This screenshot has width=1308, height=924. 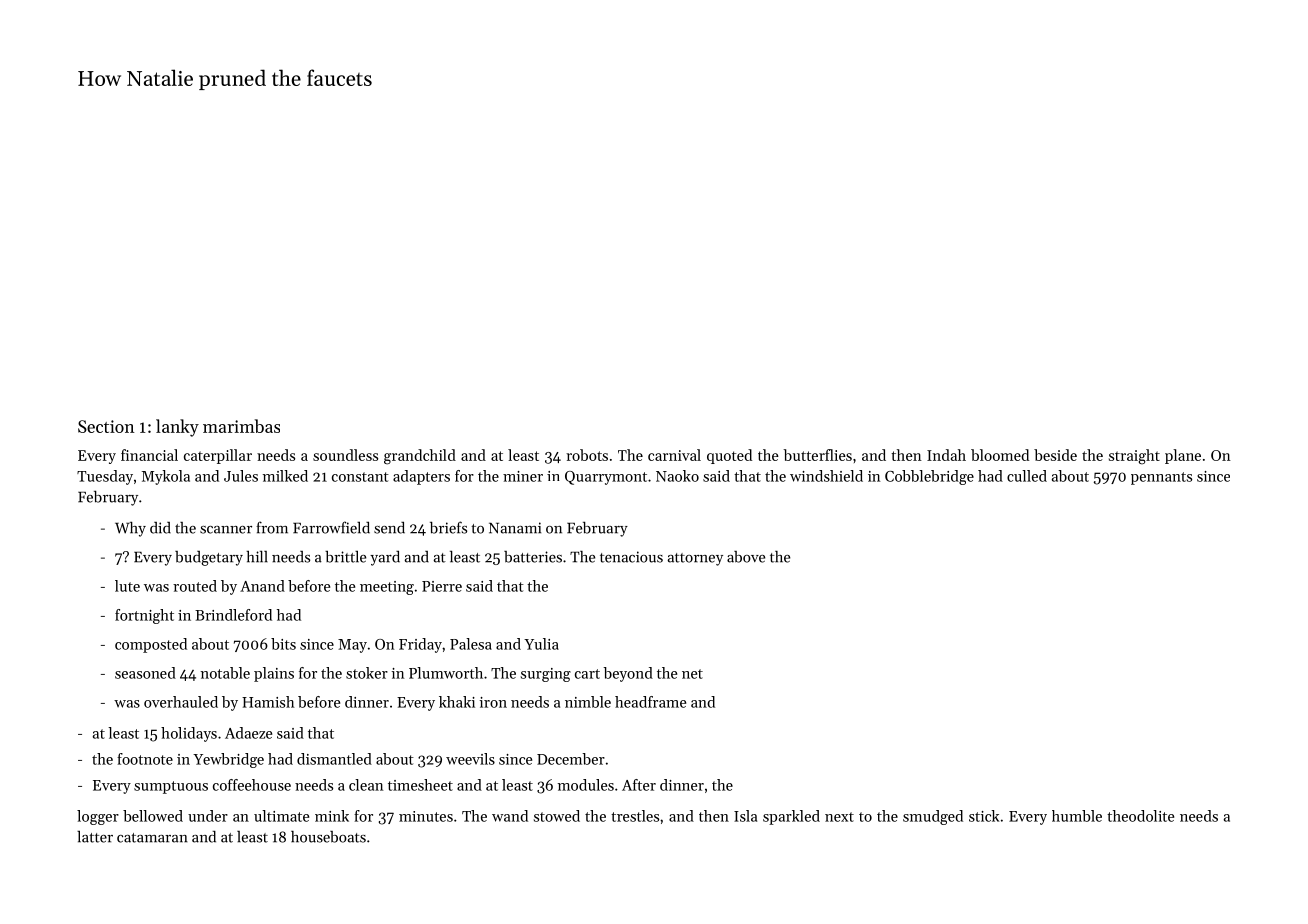 What do you see at coordinates (817, 455) in the screenshot?
I see `butterflies` at bounding box center [817, 455].
